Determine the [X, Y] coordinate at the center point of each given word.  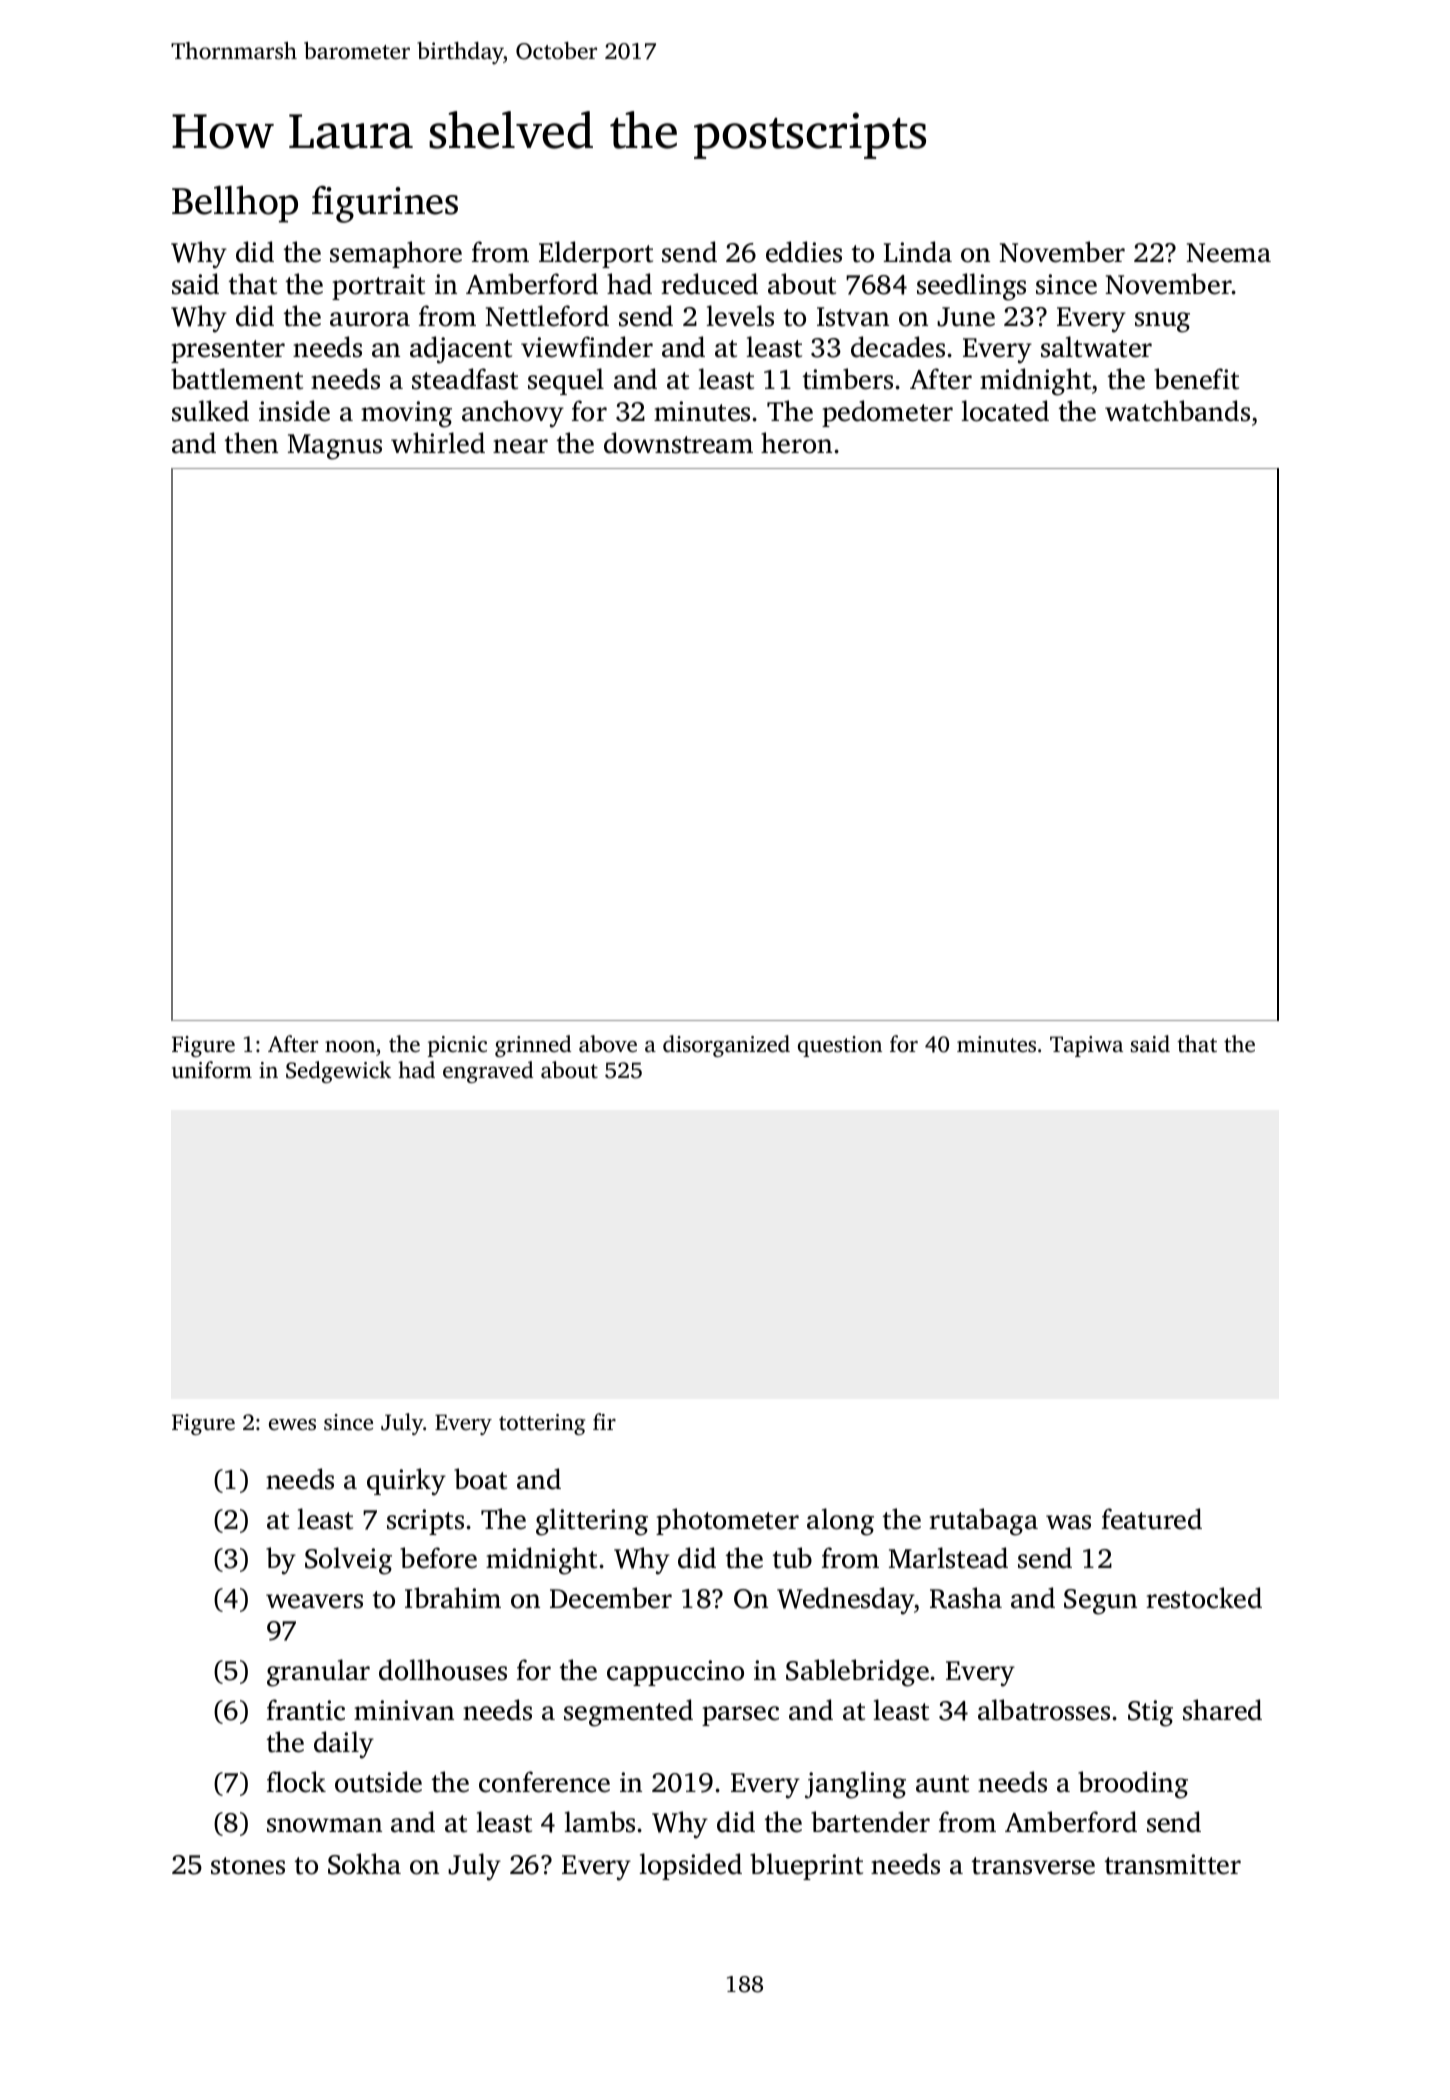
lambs [599, 1822]
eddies [804, 252]
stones [248, 1866]
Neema [1228, 253]
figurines [385, 204]
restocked [1204, 1598]
